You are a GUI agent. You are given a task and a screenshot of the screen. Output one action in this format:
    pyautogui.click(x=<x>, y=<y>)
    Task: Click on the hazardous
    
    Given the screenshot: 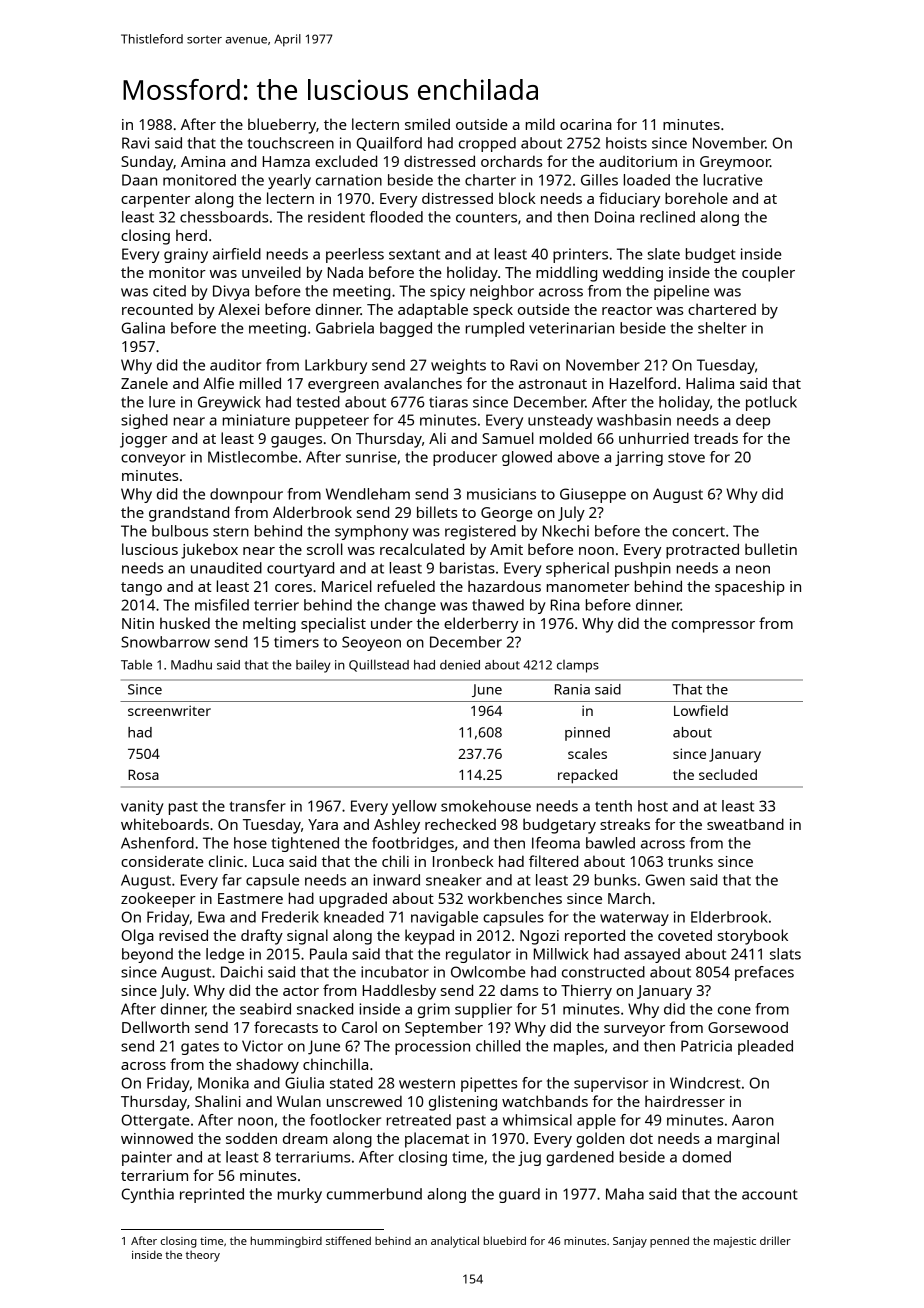 What is the action you would take?
    pyautogui.click(x=504, y=586)
